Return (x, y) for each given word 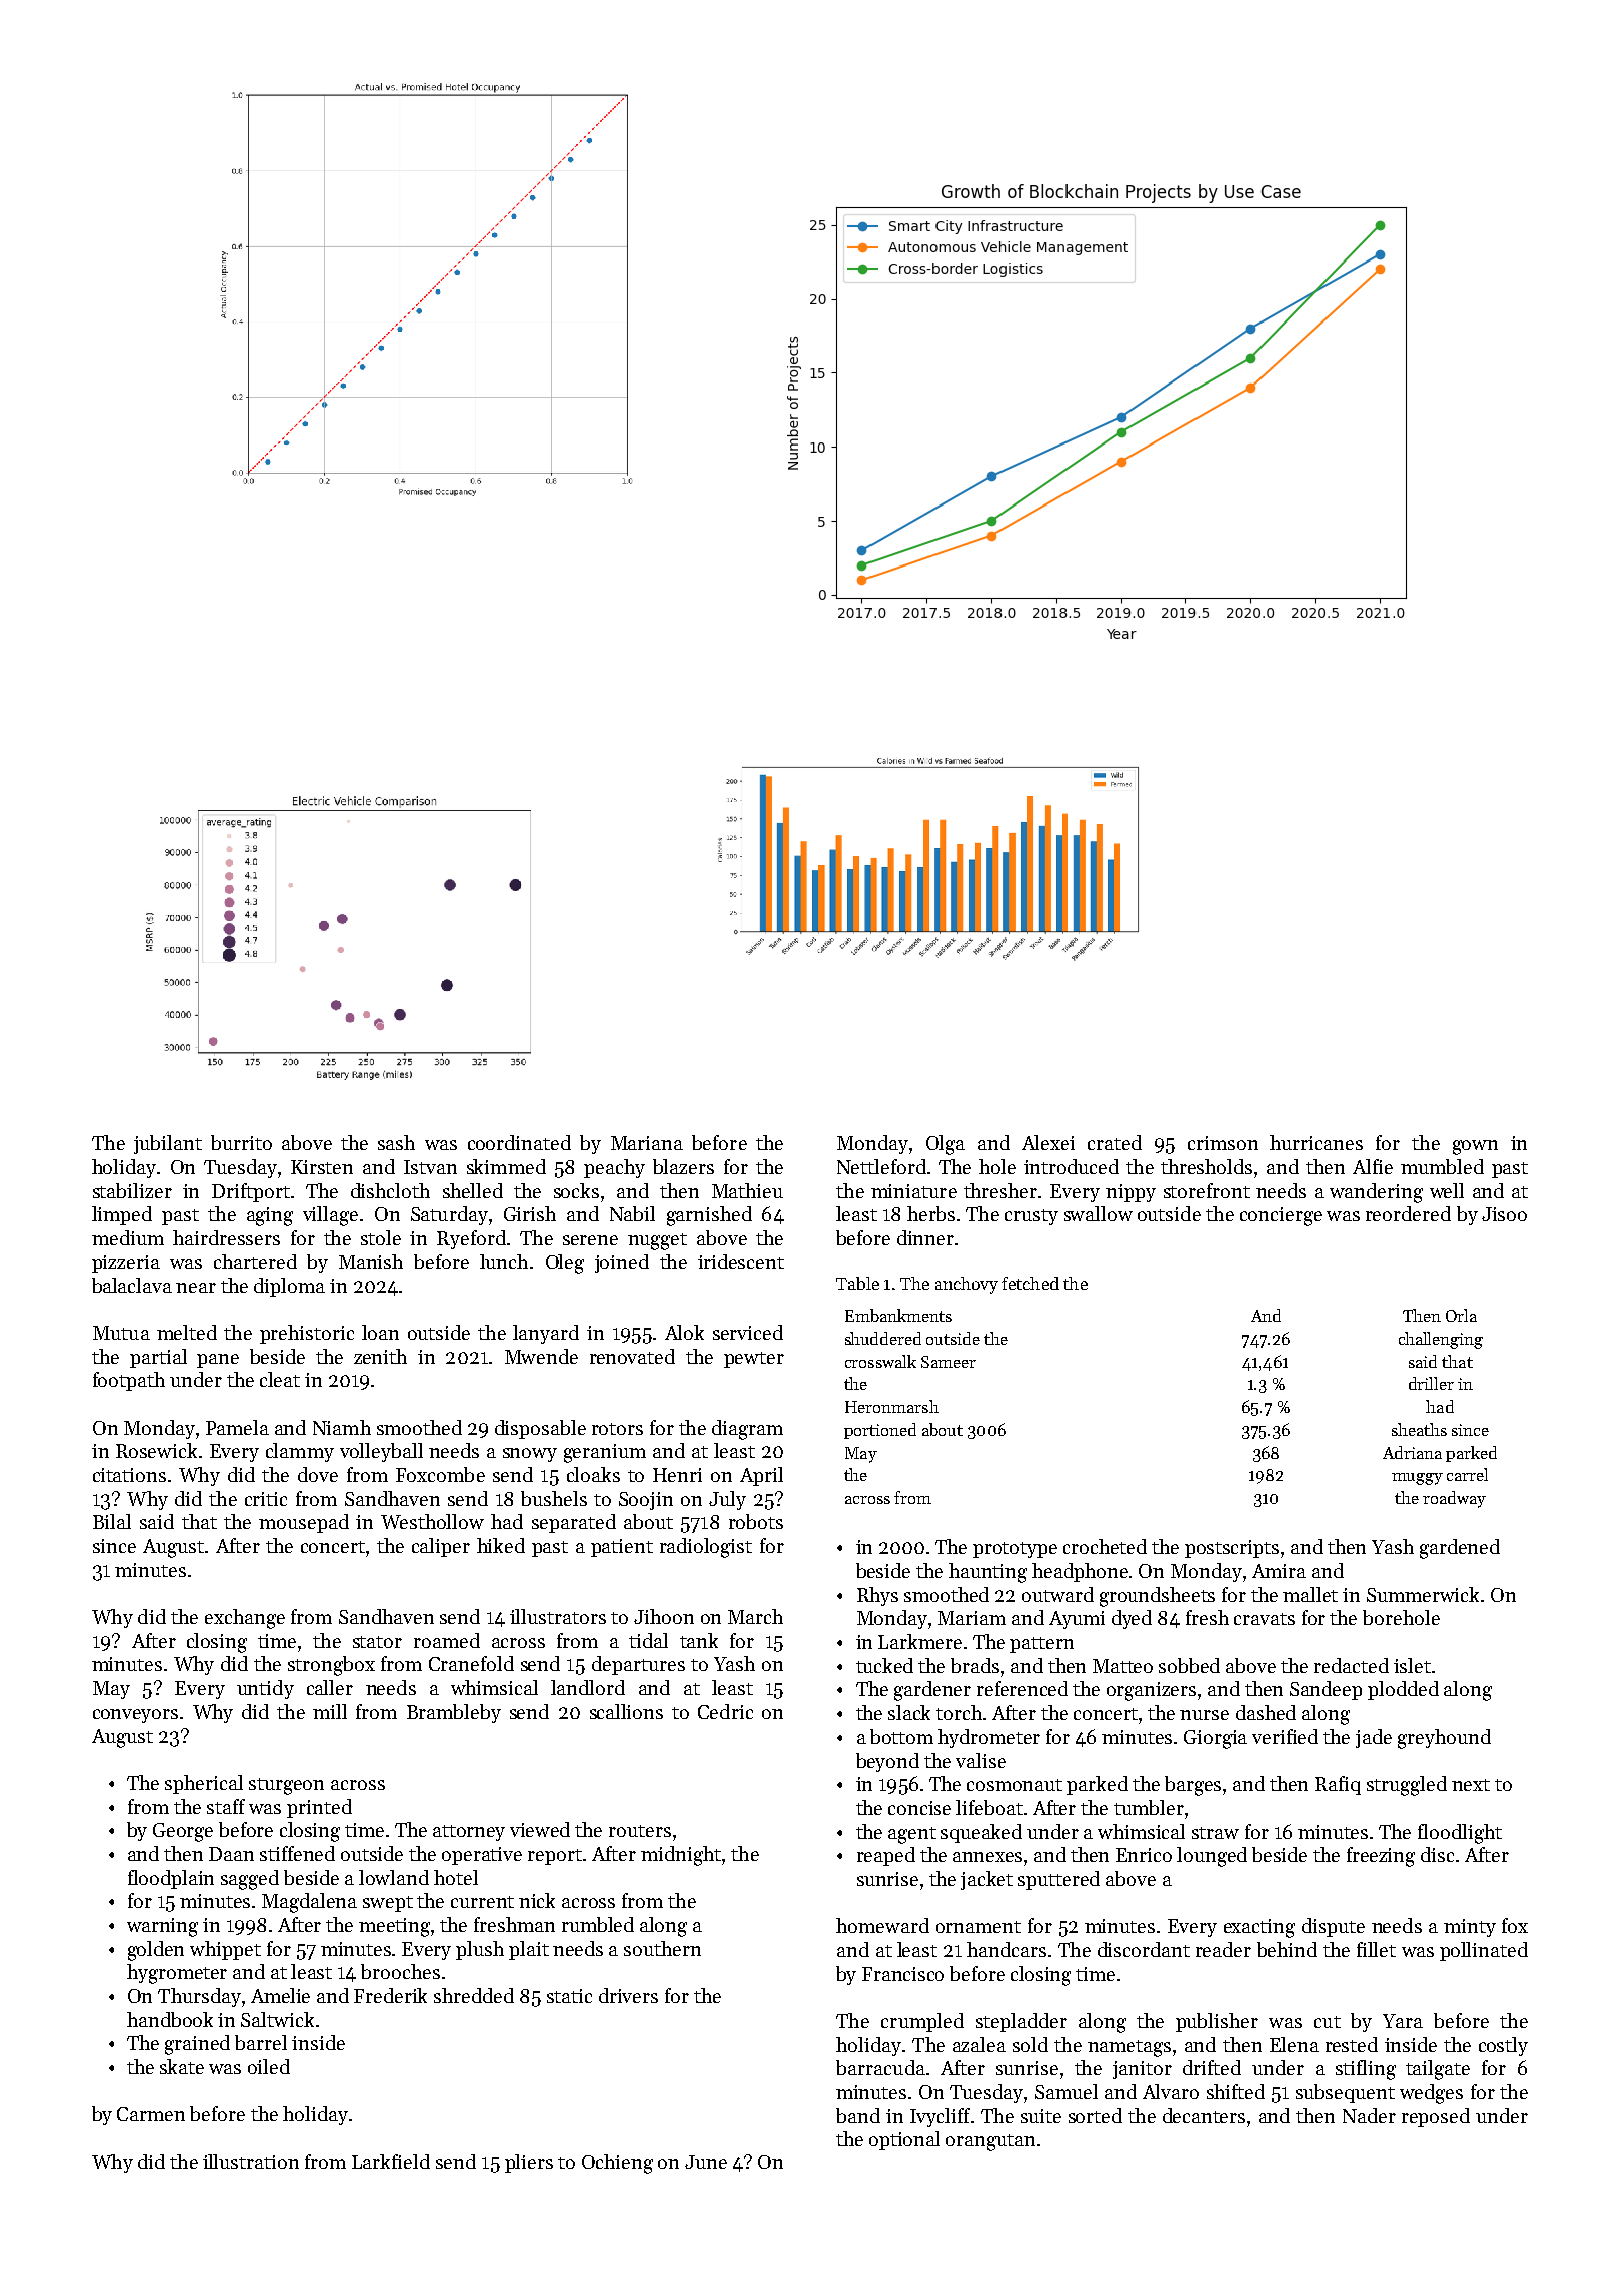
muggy (1417, 1479)
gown (1475, 1147)
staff (226, 1806)
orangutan (990, 2142)
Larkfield (391, 2161)
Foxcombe (440, 1474)
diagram (747, 1430)
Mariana (647, 1143)
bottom (901, 1736)
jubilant (168, 1144)
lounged (1212, 1857)
